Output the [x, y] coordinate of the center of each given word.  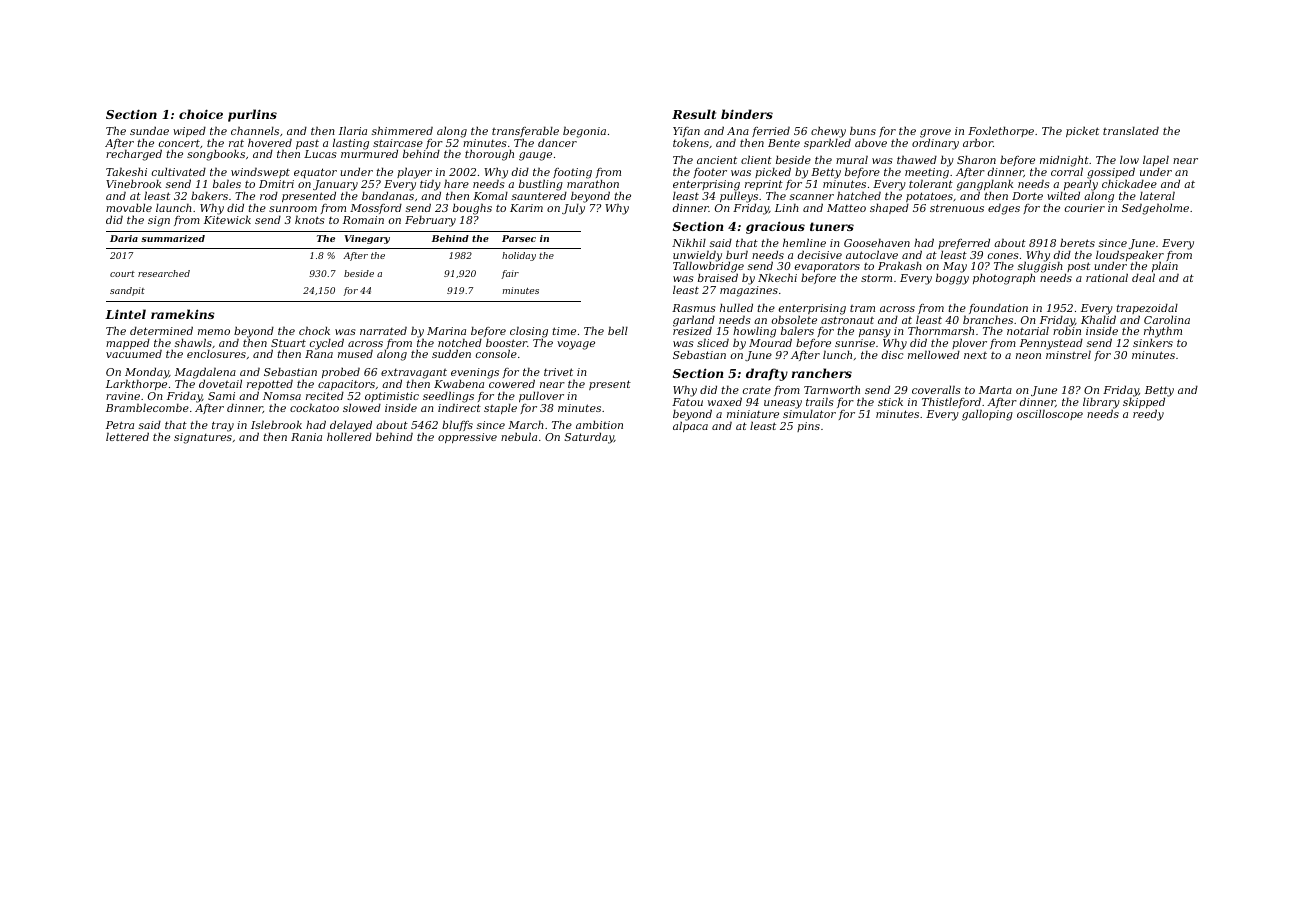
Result [694, 114]
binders [747, 114]
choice [201, 114]
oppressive [467, 438]
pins [808, 427]
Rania [306, 437]
